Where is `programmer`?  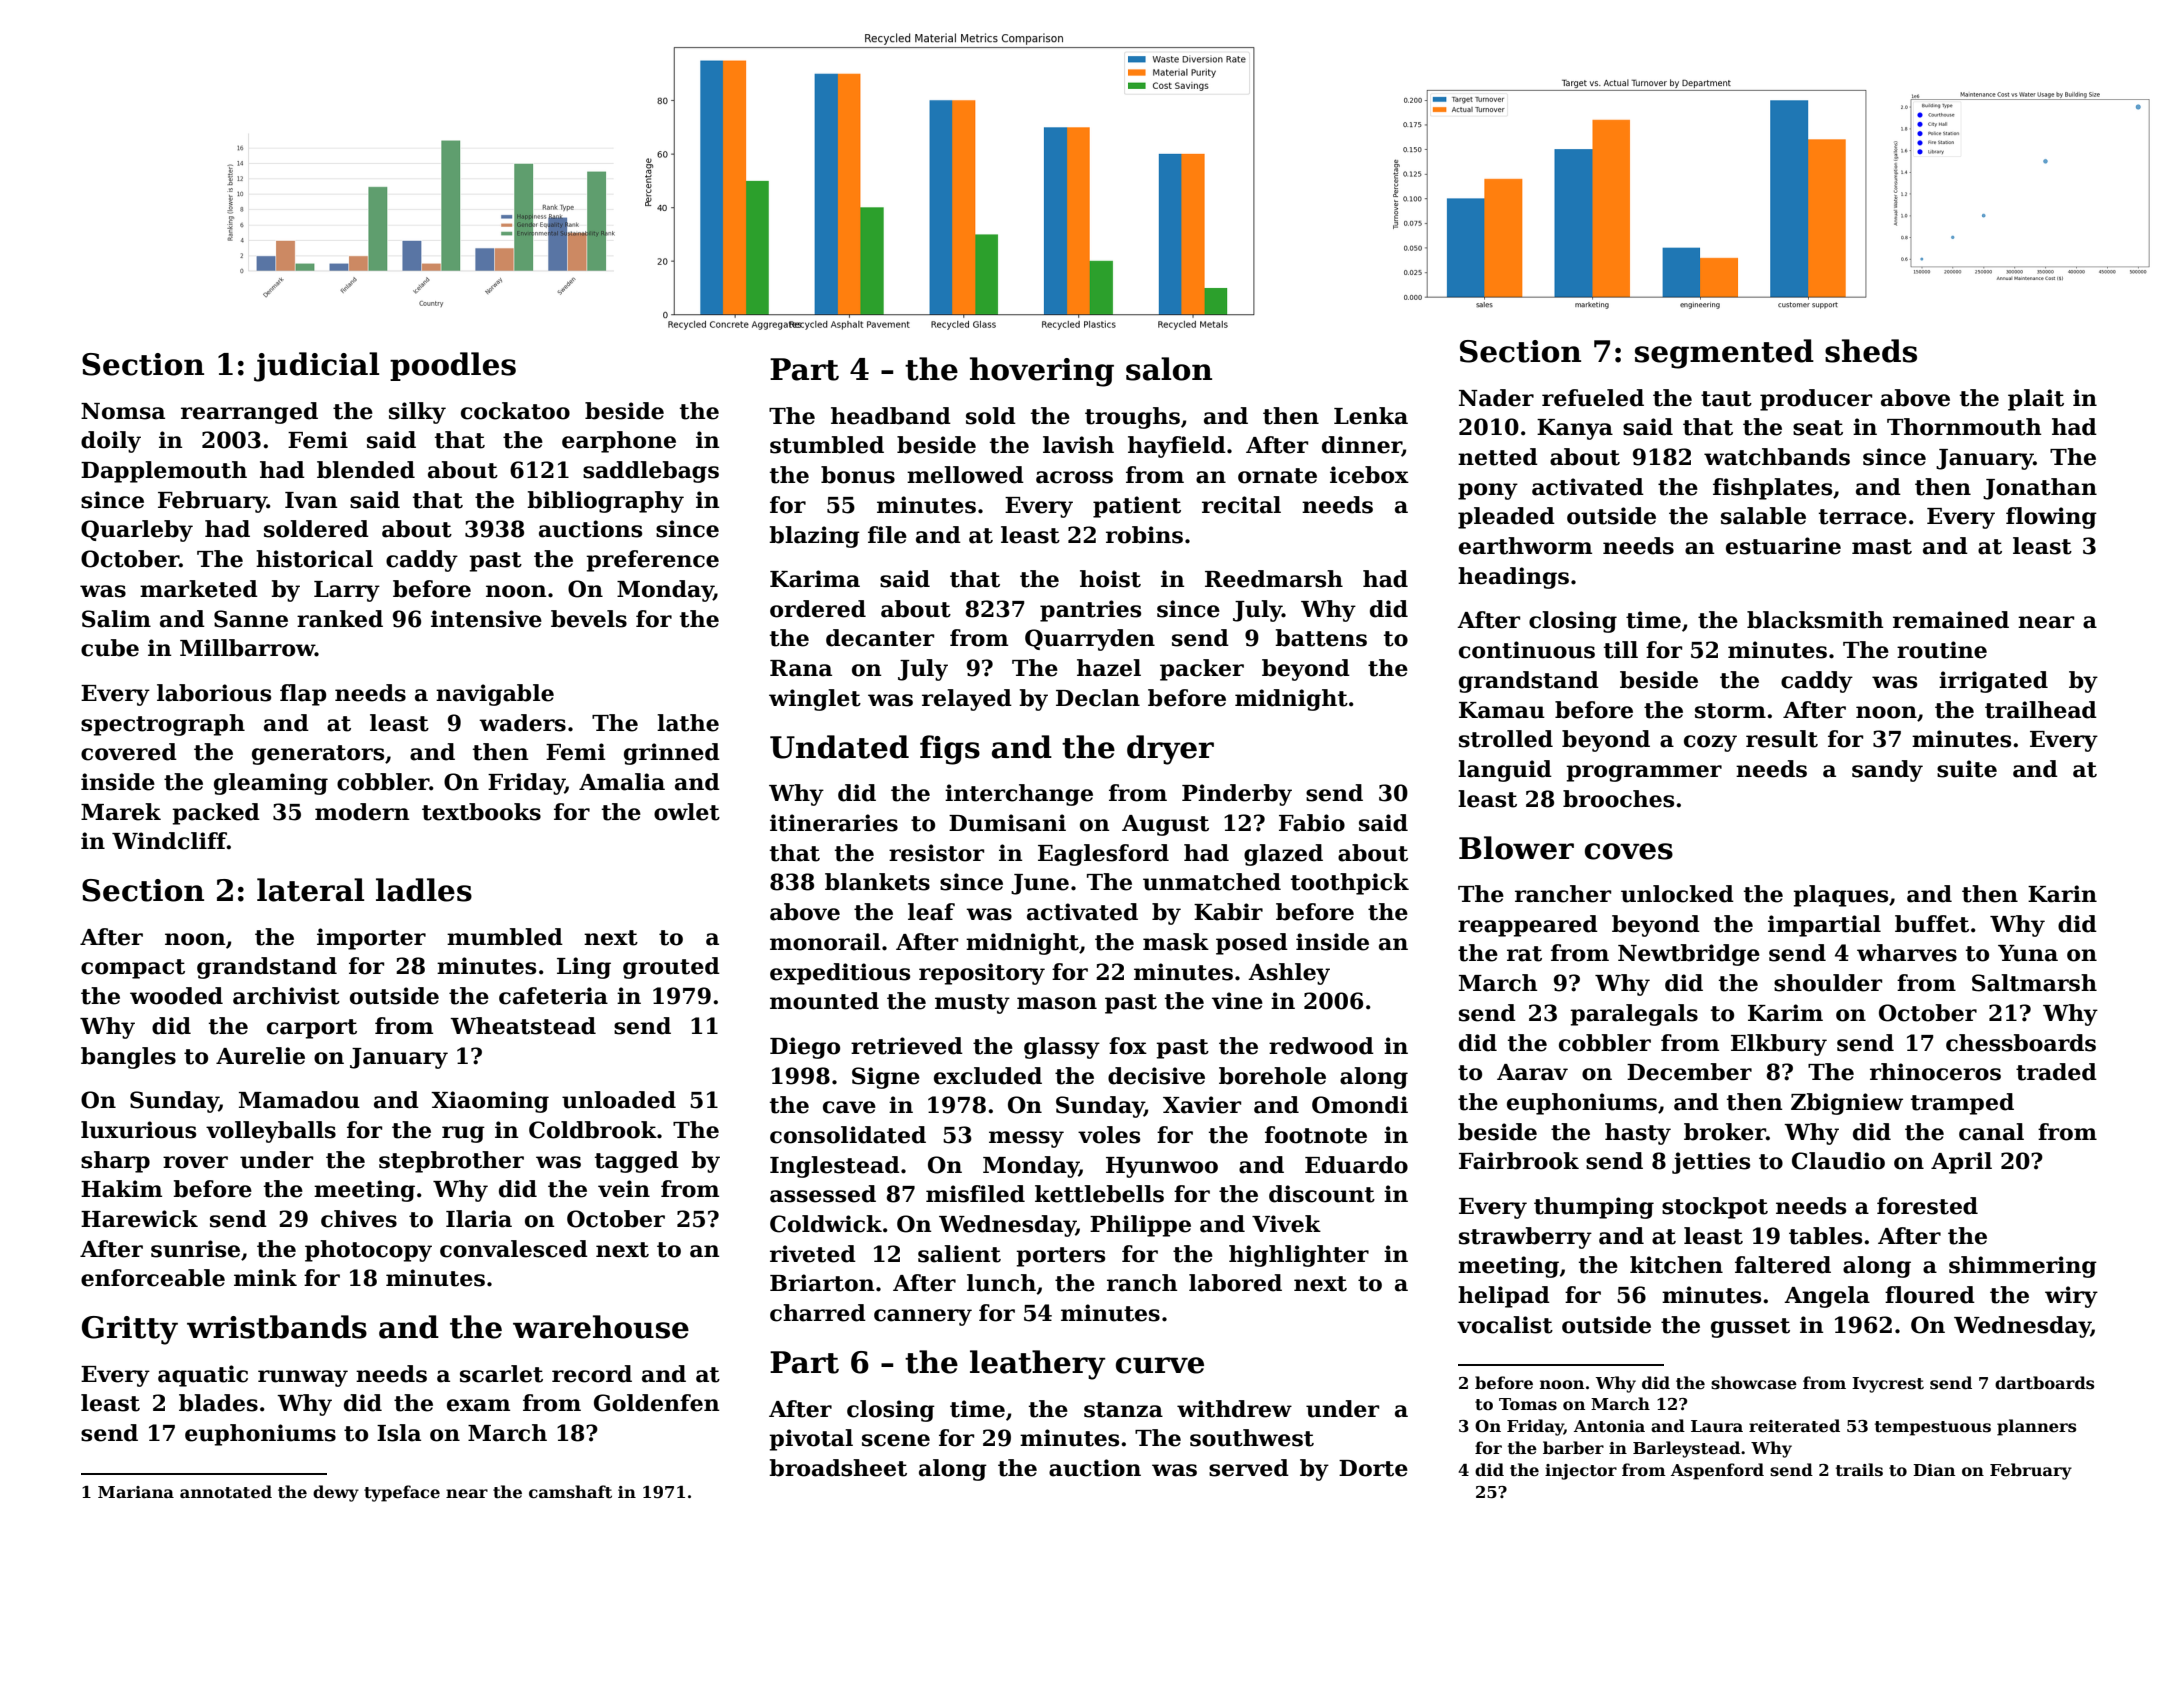 programmer is located at coordinates (1644, 773).
